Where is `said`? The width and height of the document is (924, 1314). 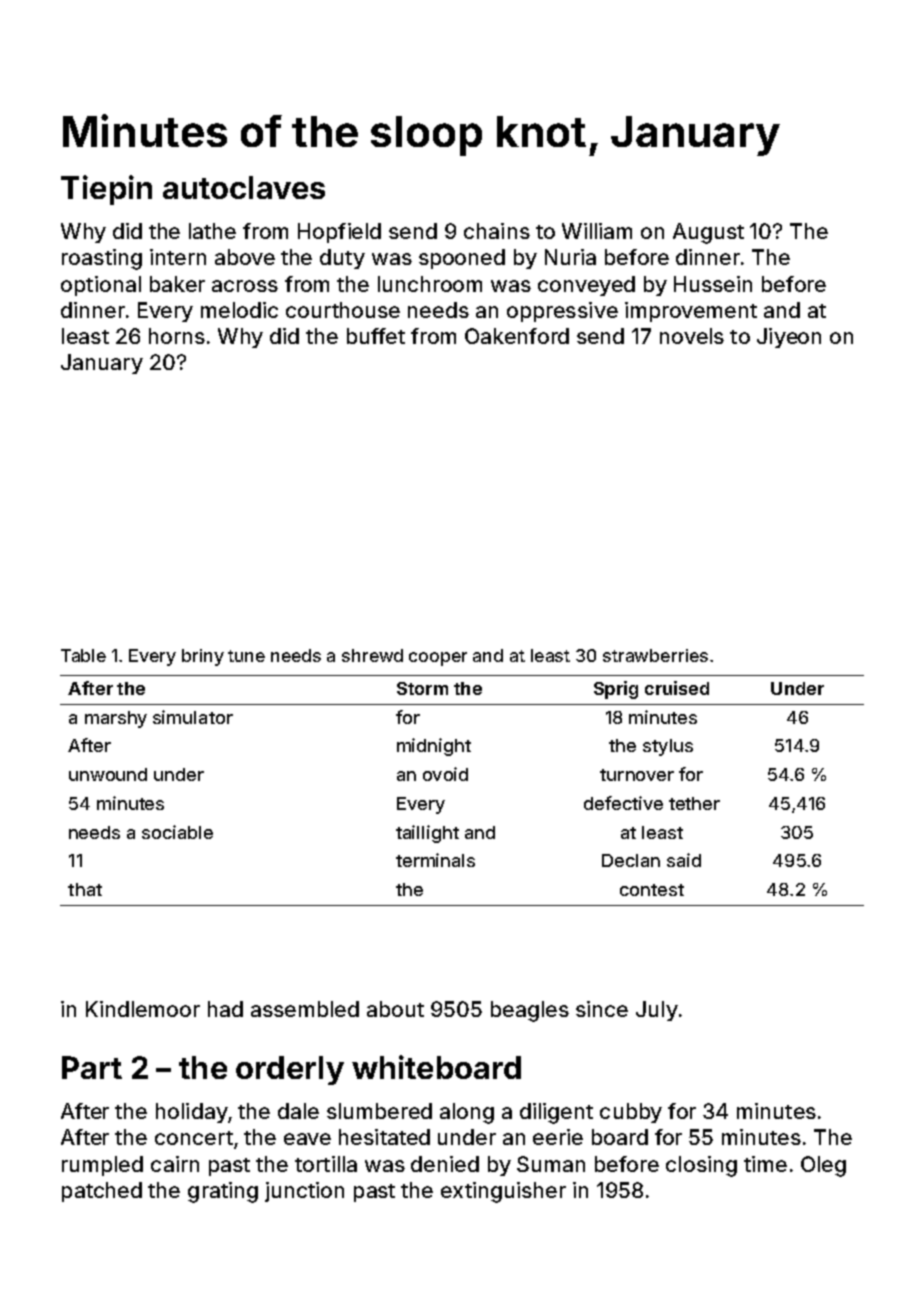 said is located at coordinates (684, 860).
